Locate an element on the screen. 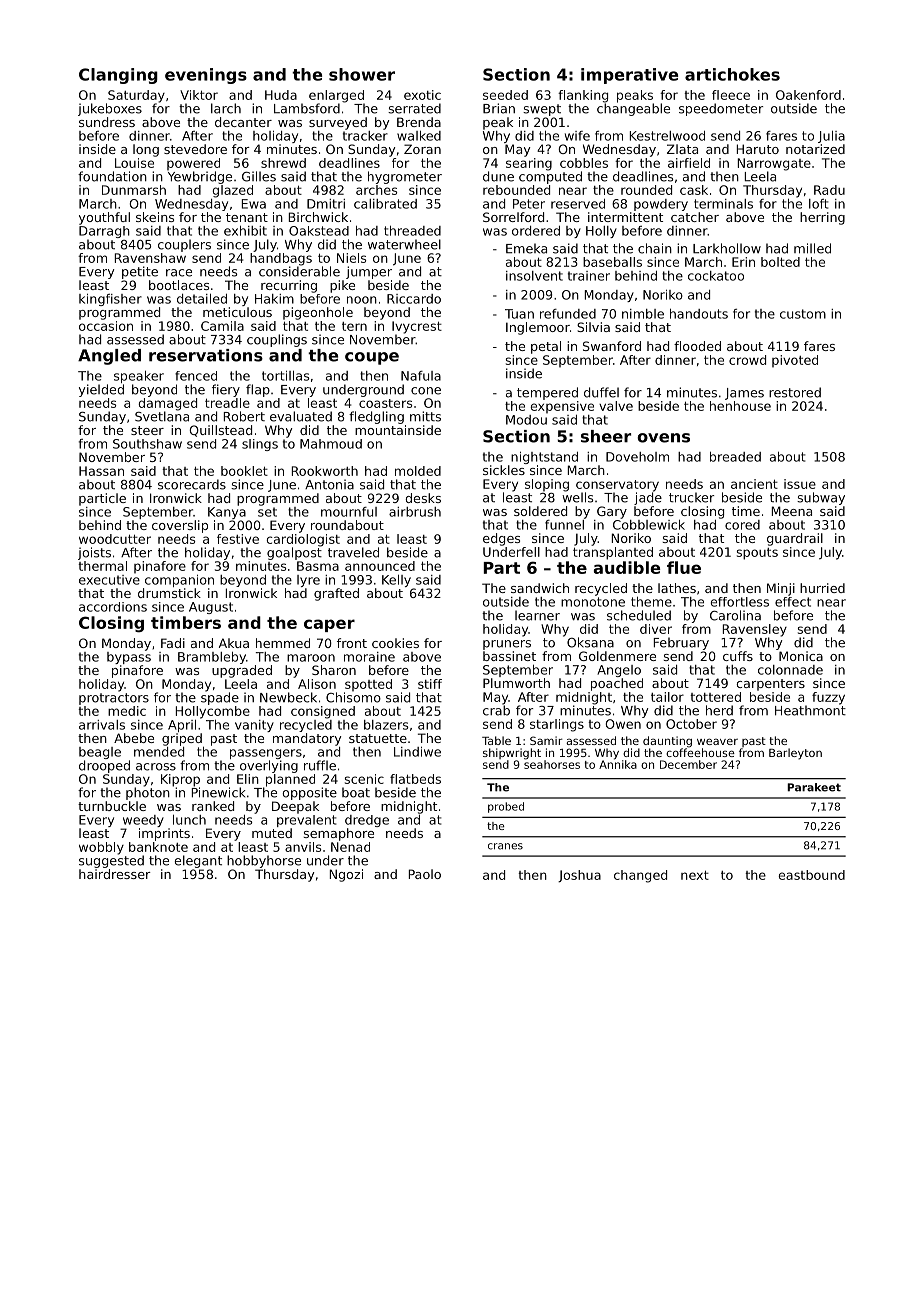  drooped is located at coordinates (104, 766).
